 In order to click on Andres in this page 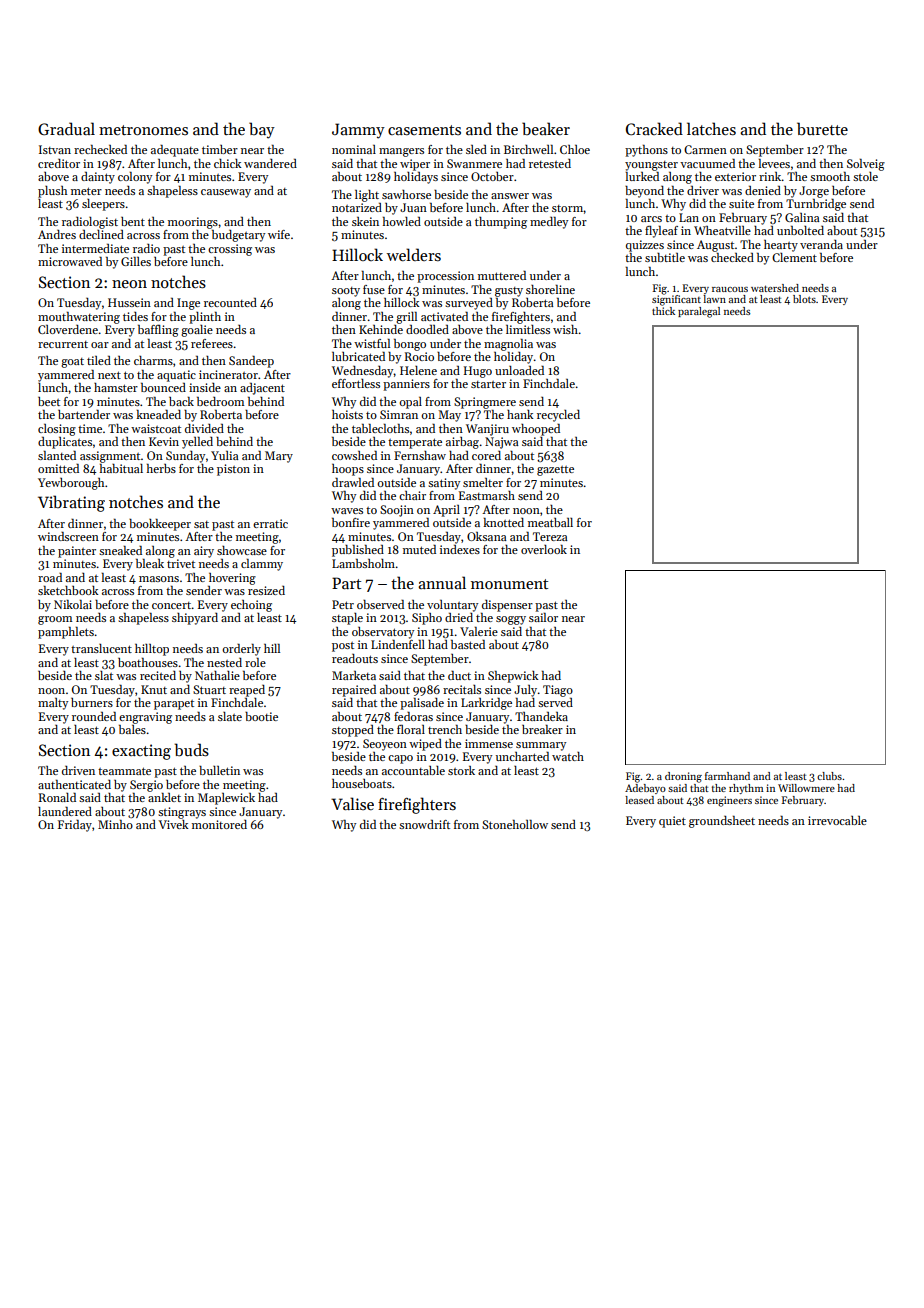, I will do `click(57, 234)`.
